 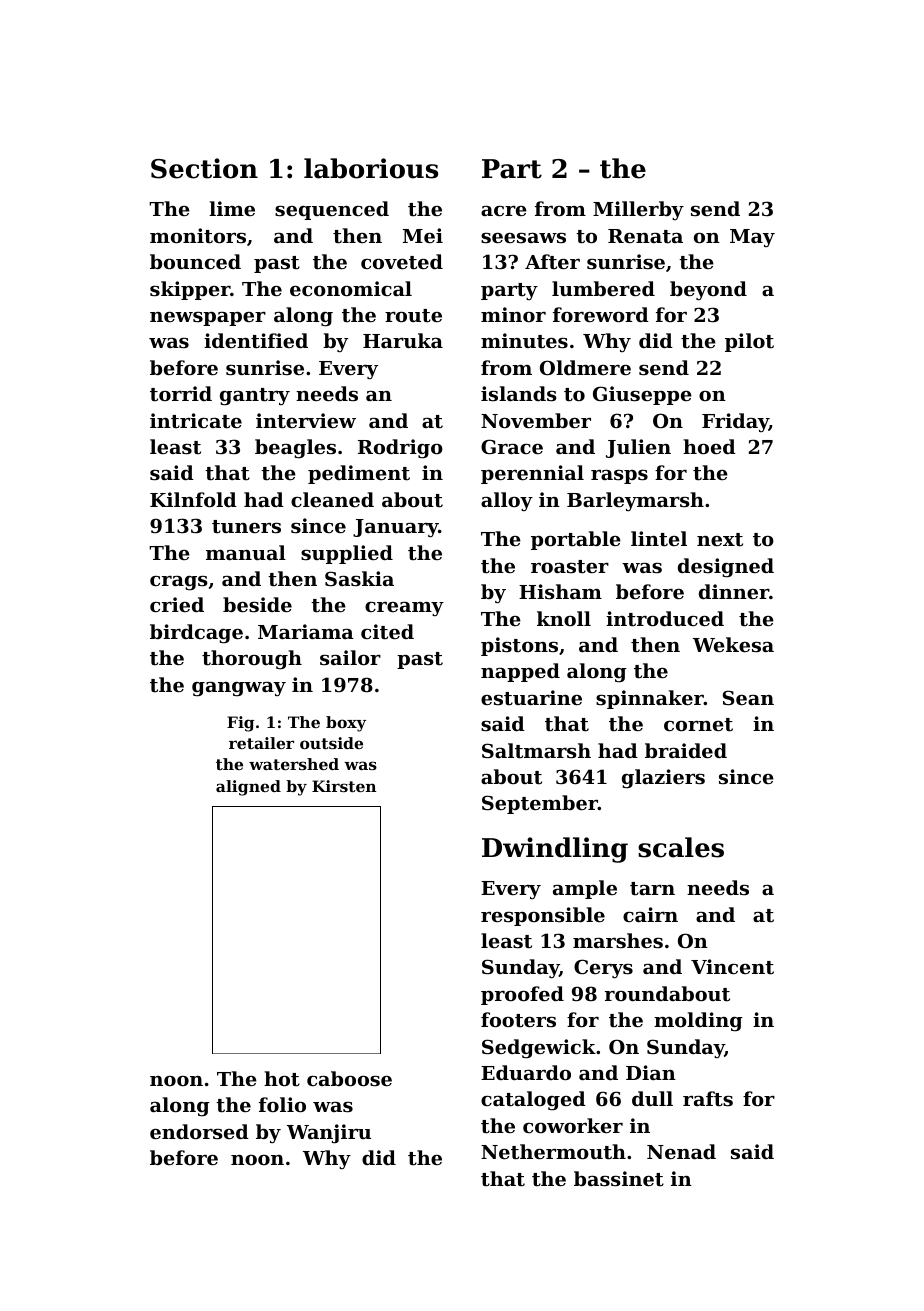 What do you see at coordinates (199, 1132) in the screenshot?
I see `endorsed` at bounding box center [199, 1132].
